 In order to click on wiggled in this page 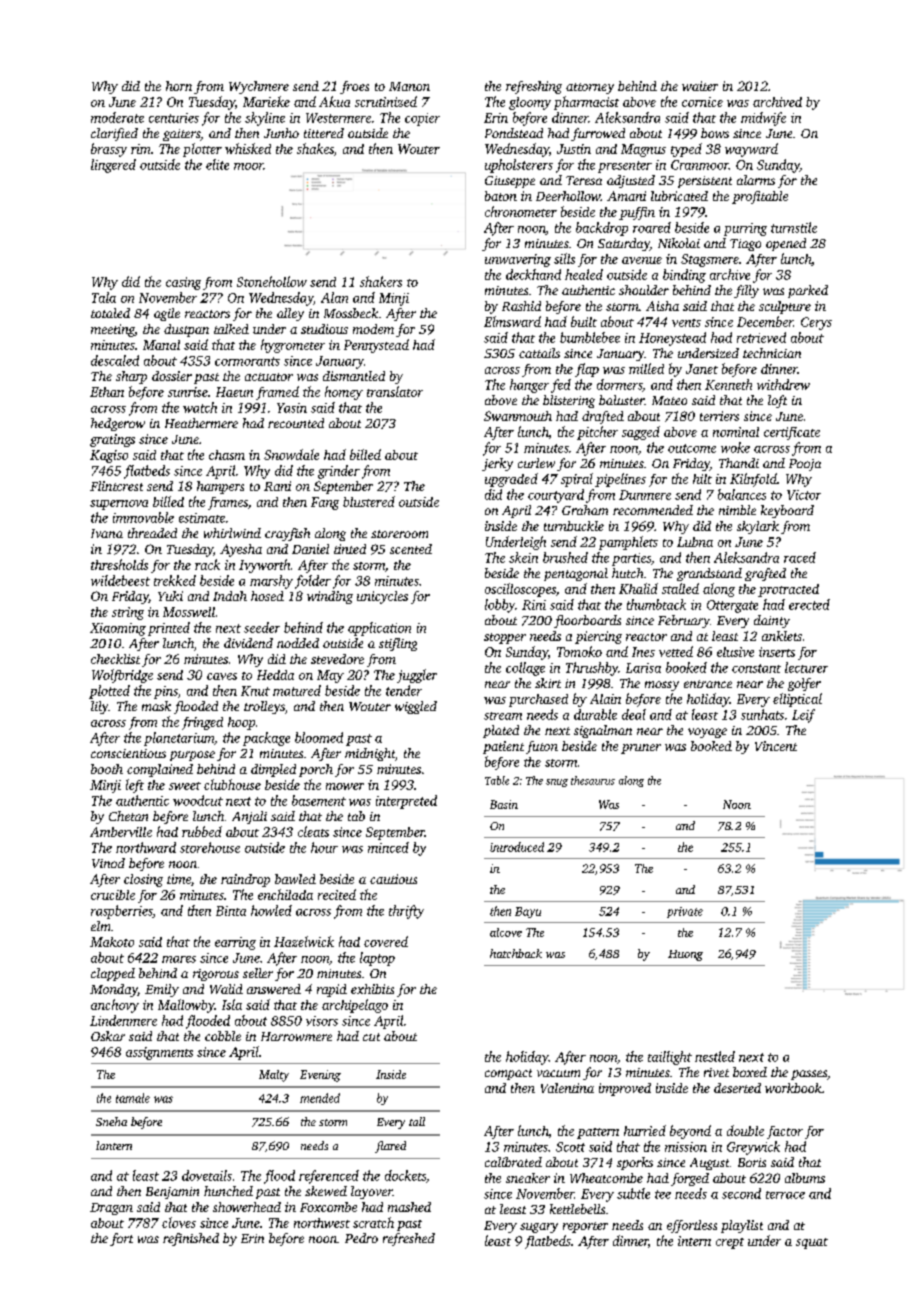, I will do `click(416, 707)`.
